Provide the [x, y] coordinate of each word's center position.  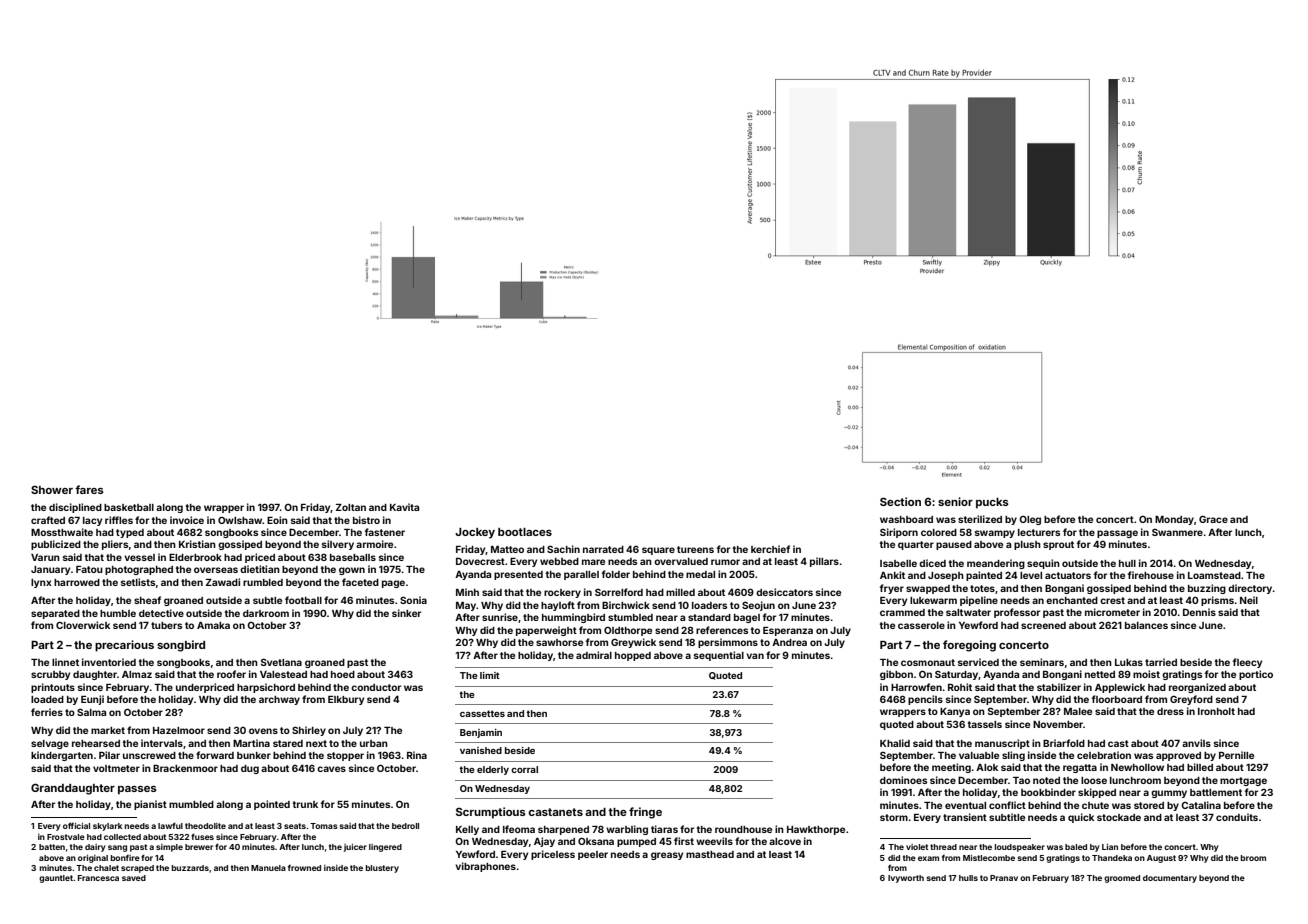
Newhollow [1137, 767]
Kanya [955, 712]
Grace [1213, 519]
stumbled [630, 617]
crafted [48, 520]
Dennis [1199, 612]
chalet [106, 868]
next [316, 743]
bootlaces [525, 532]
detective [161, 613]
